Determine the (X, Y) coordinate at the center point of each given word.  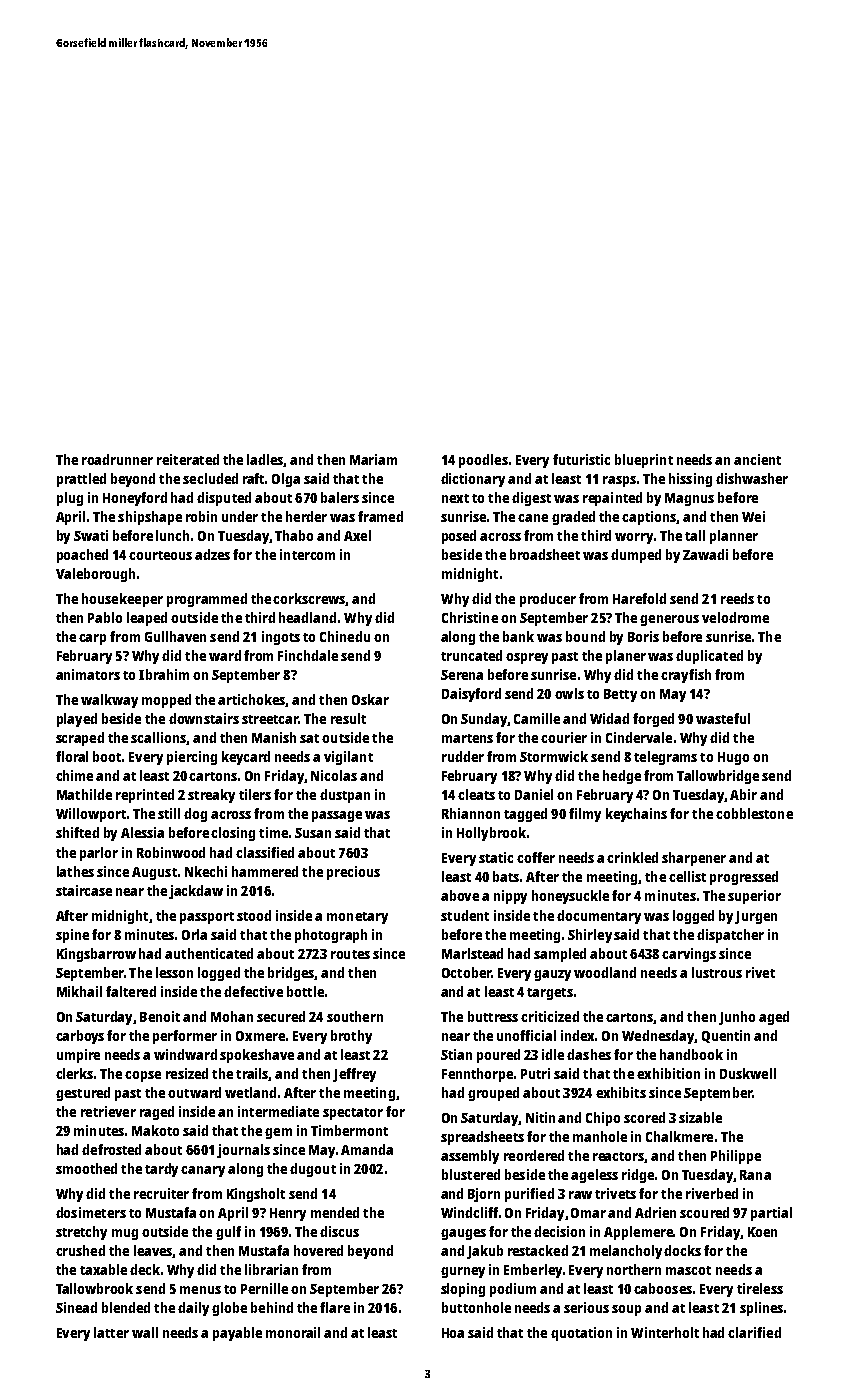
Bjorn (484, 1195)
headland (307, 617)
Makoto (155, 1130)
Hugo (733, 758)
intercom (307, 554)
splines (761, 1309)
